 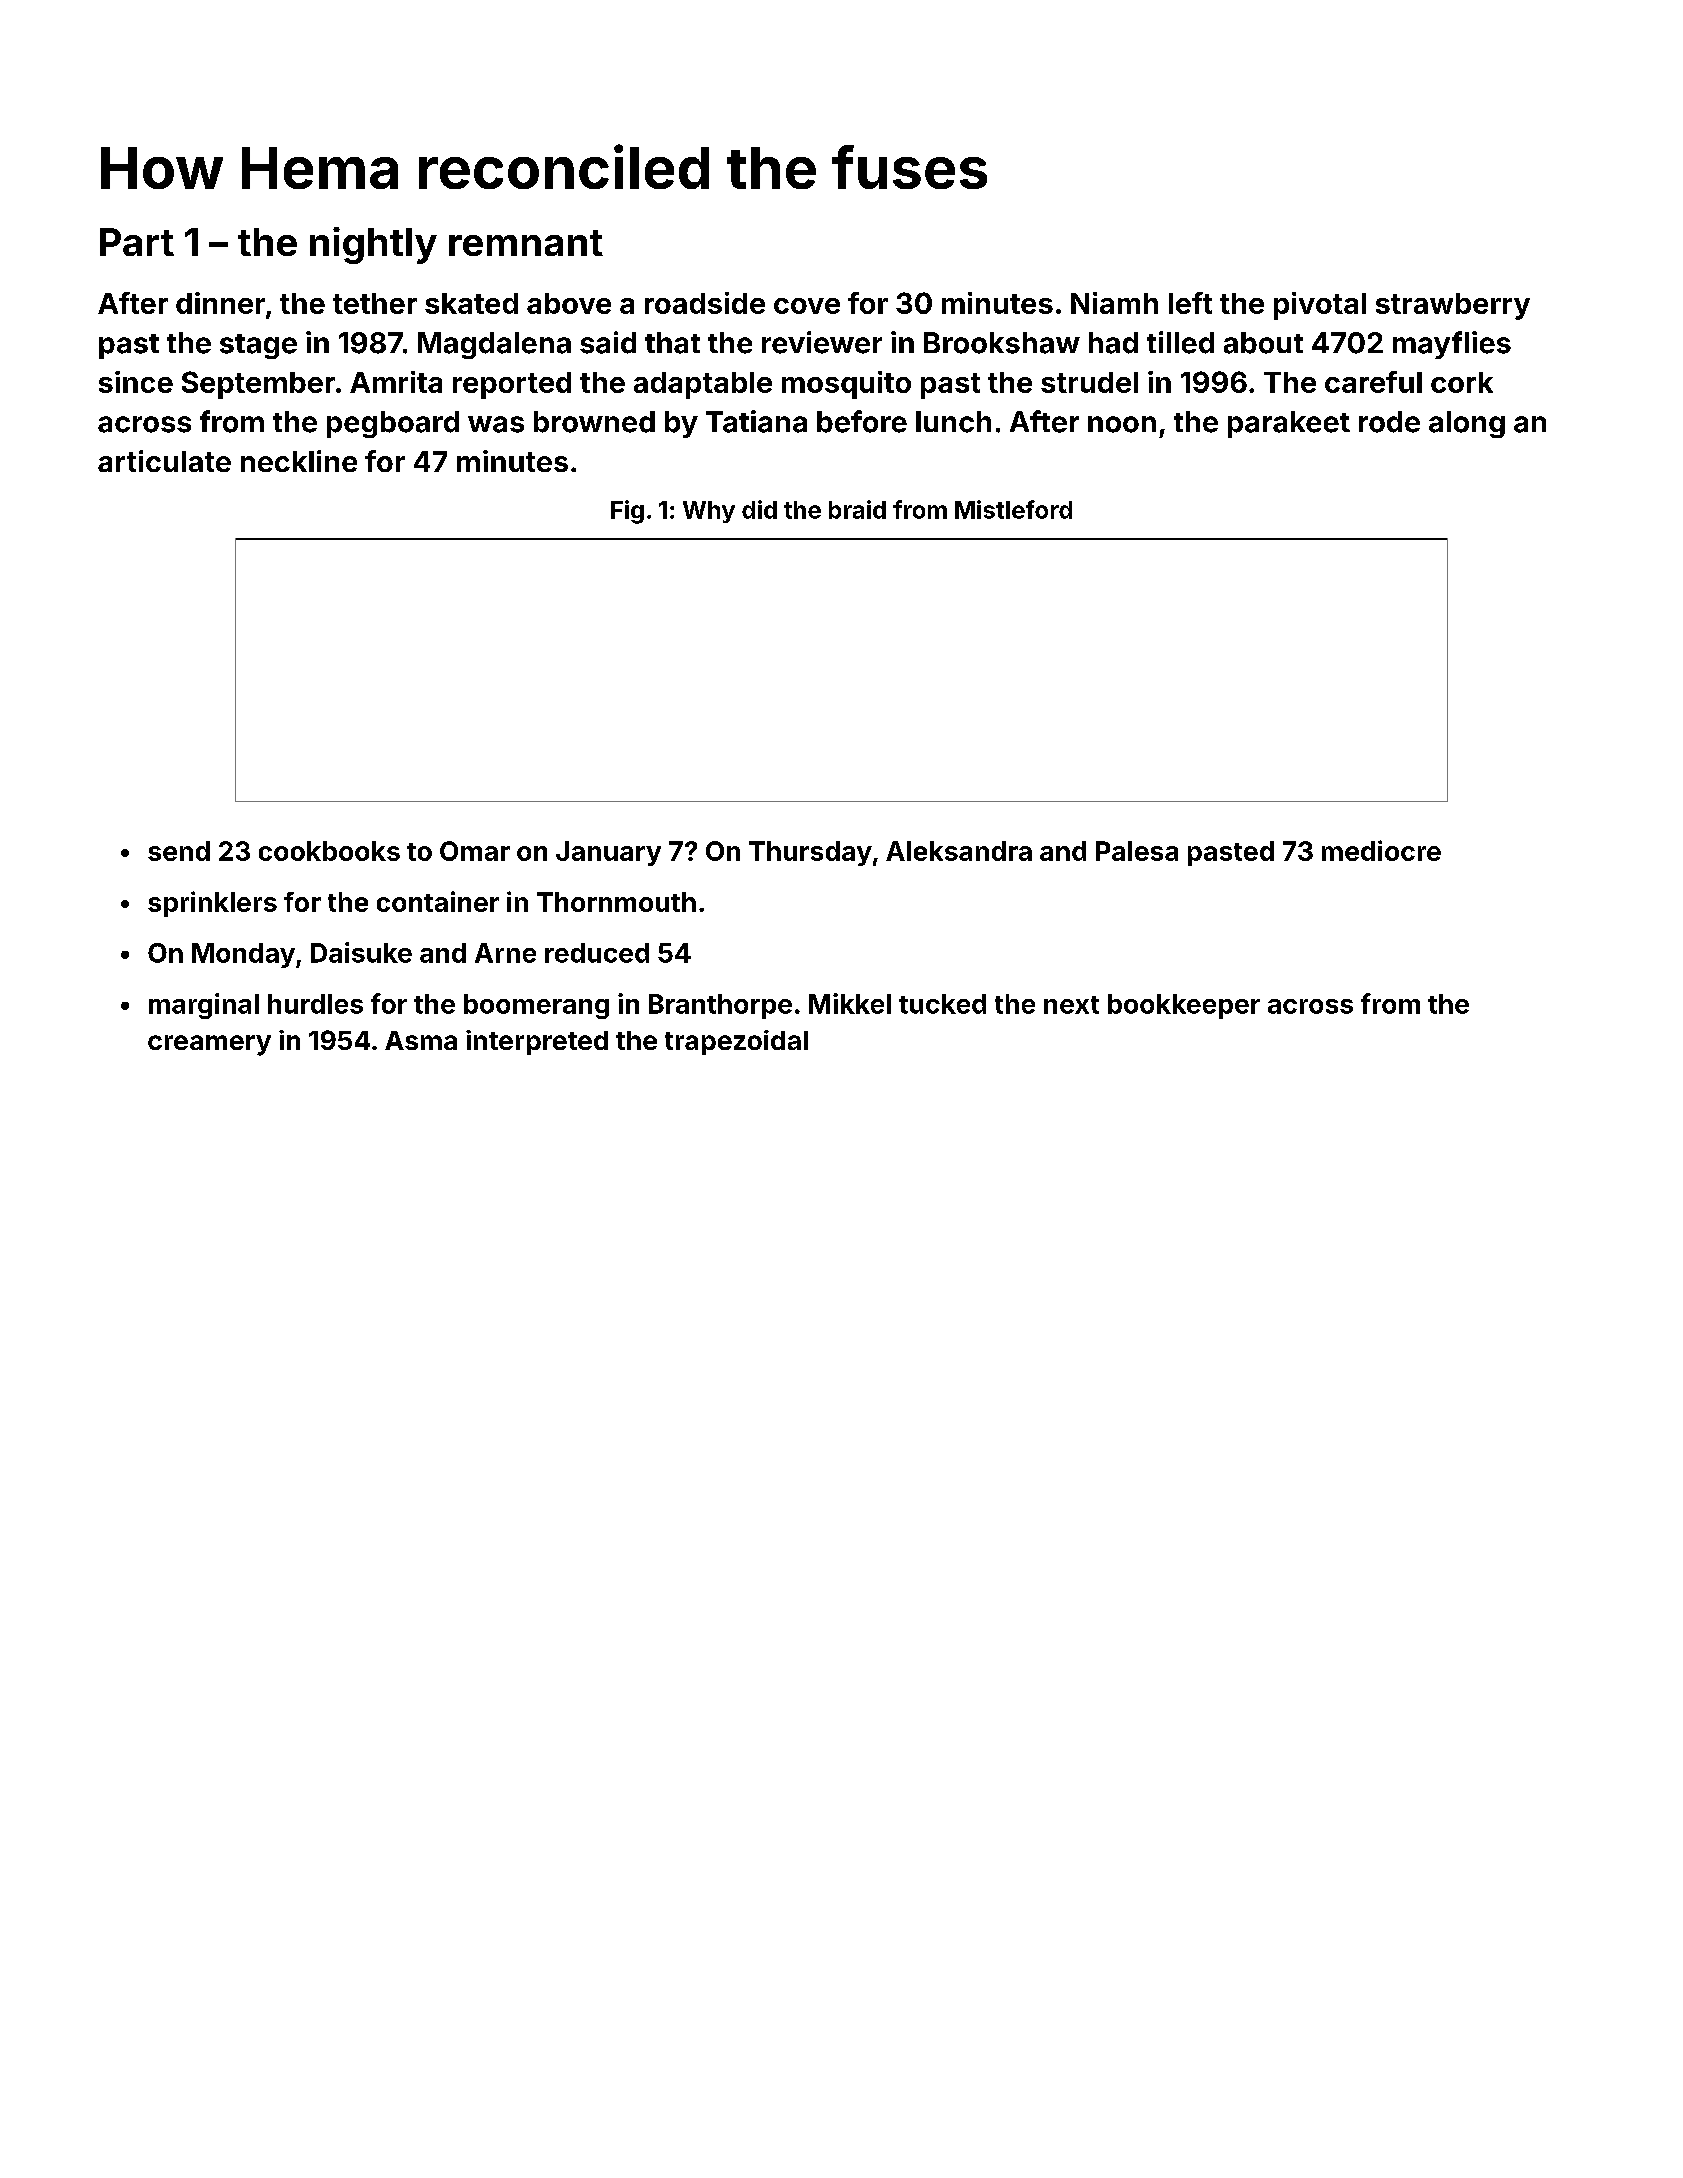 I want to click on remnant, so click(x=526, y=243).
